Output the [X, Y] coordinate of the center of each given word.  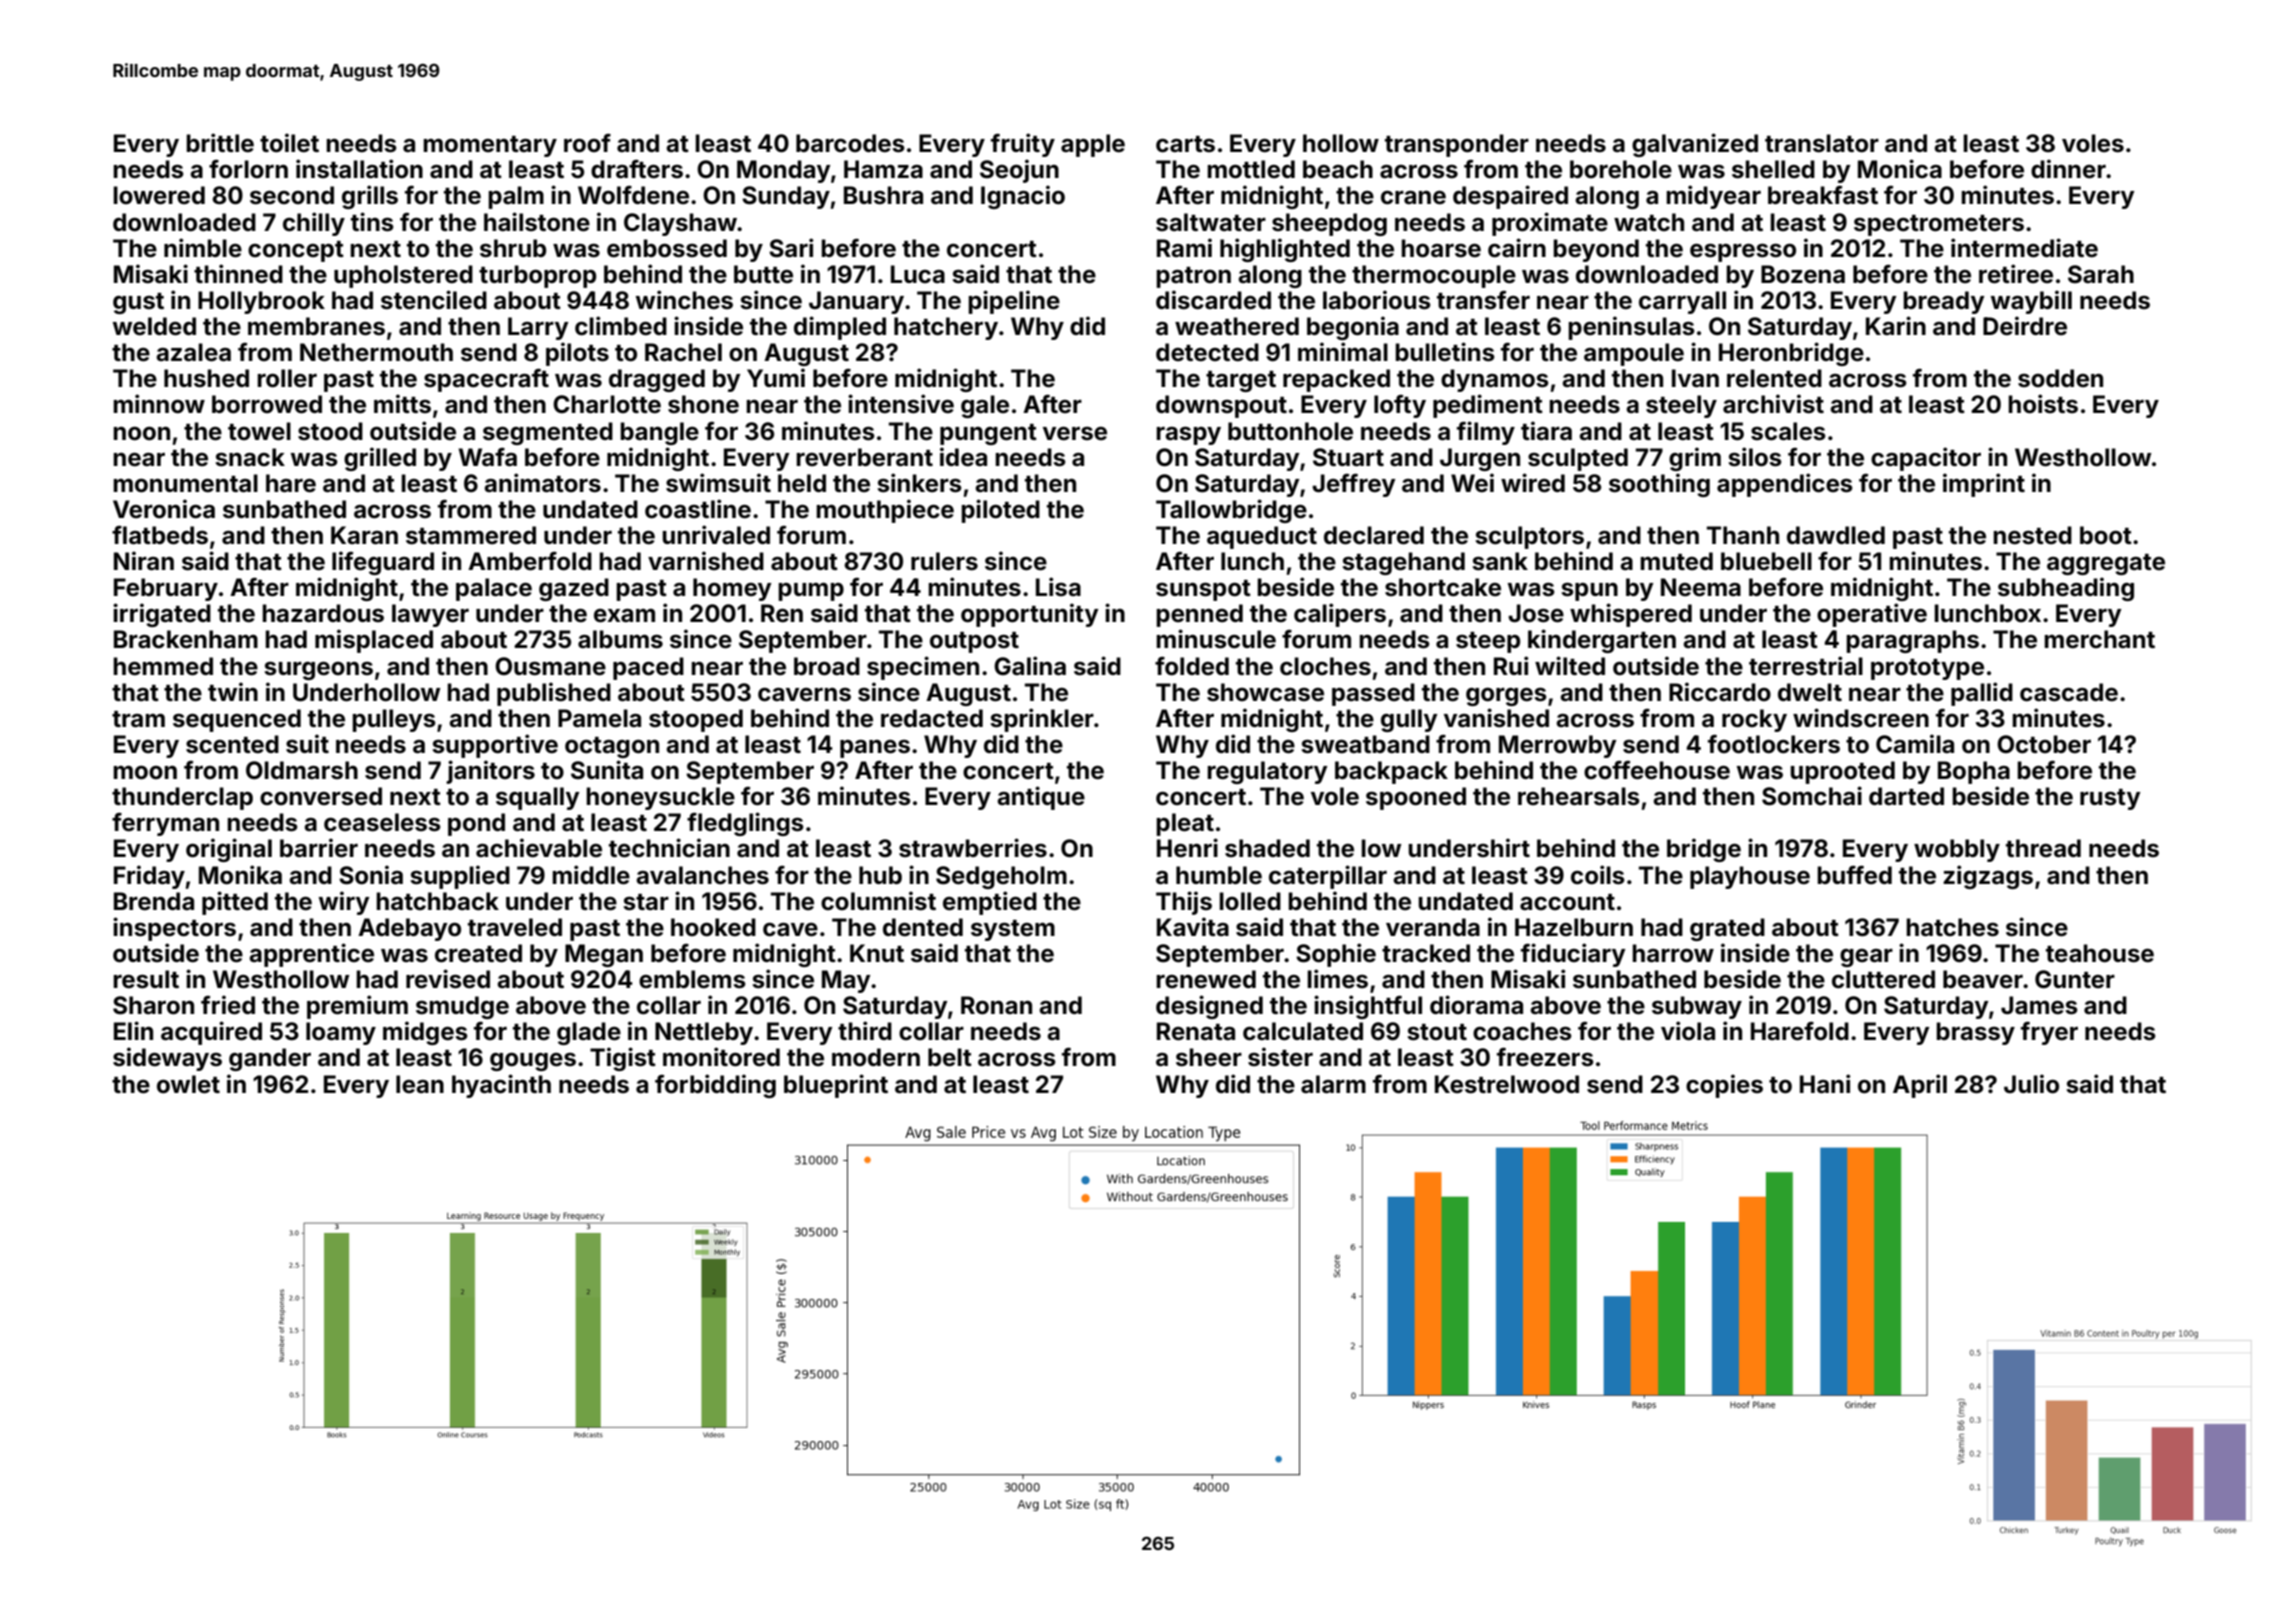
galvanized [1695, 145]
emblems [692, 979]
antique [1041, 798]
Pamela [599, 718]
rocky [1754, 720]
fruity [1023, 145]
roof [587, 143]
